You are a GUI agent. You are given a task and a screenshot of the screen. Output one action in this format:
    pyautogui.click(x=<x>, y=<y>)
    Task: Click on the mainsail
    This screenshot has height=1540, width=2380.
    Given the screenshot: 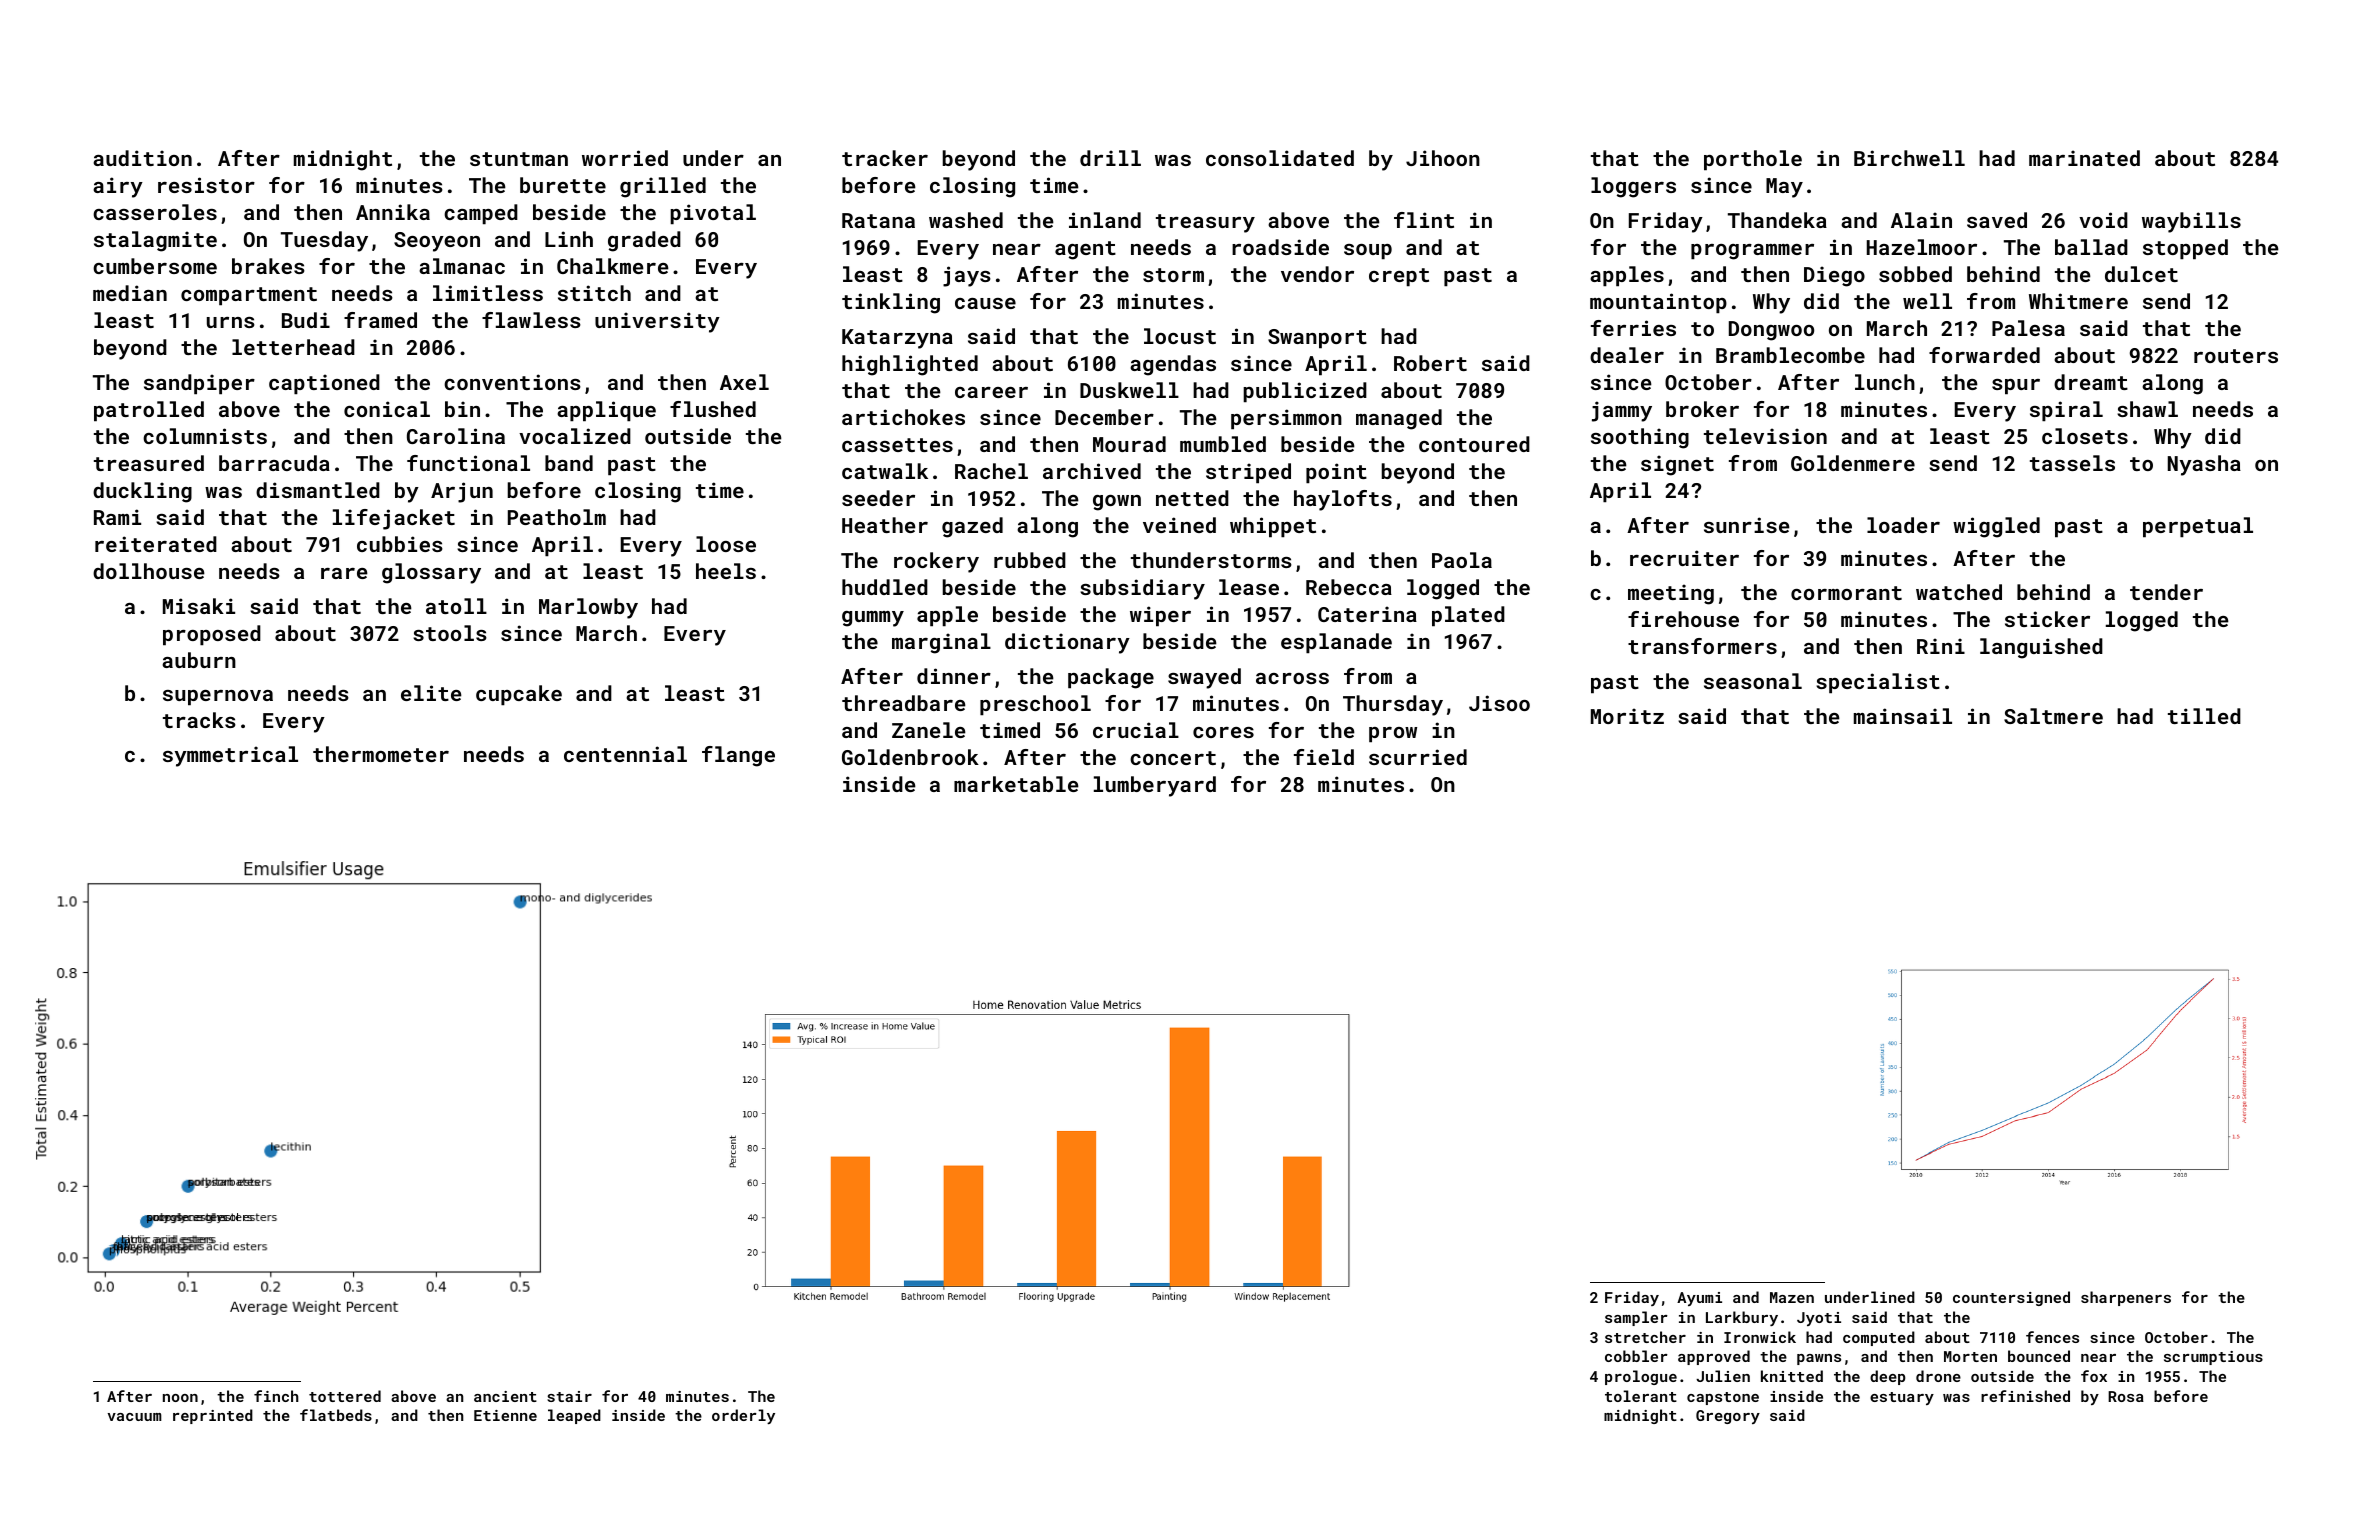 What is the action you would take?
    pyautogui.click(x=1903, y=716)
